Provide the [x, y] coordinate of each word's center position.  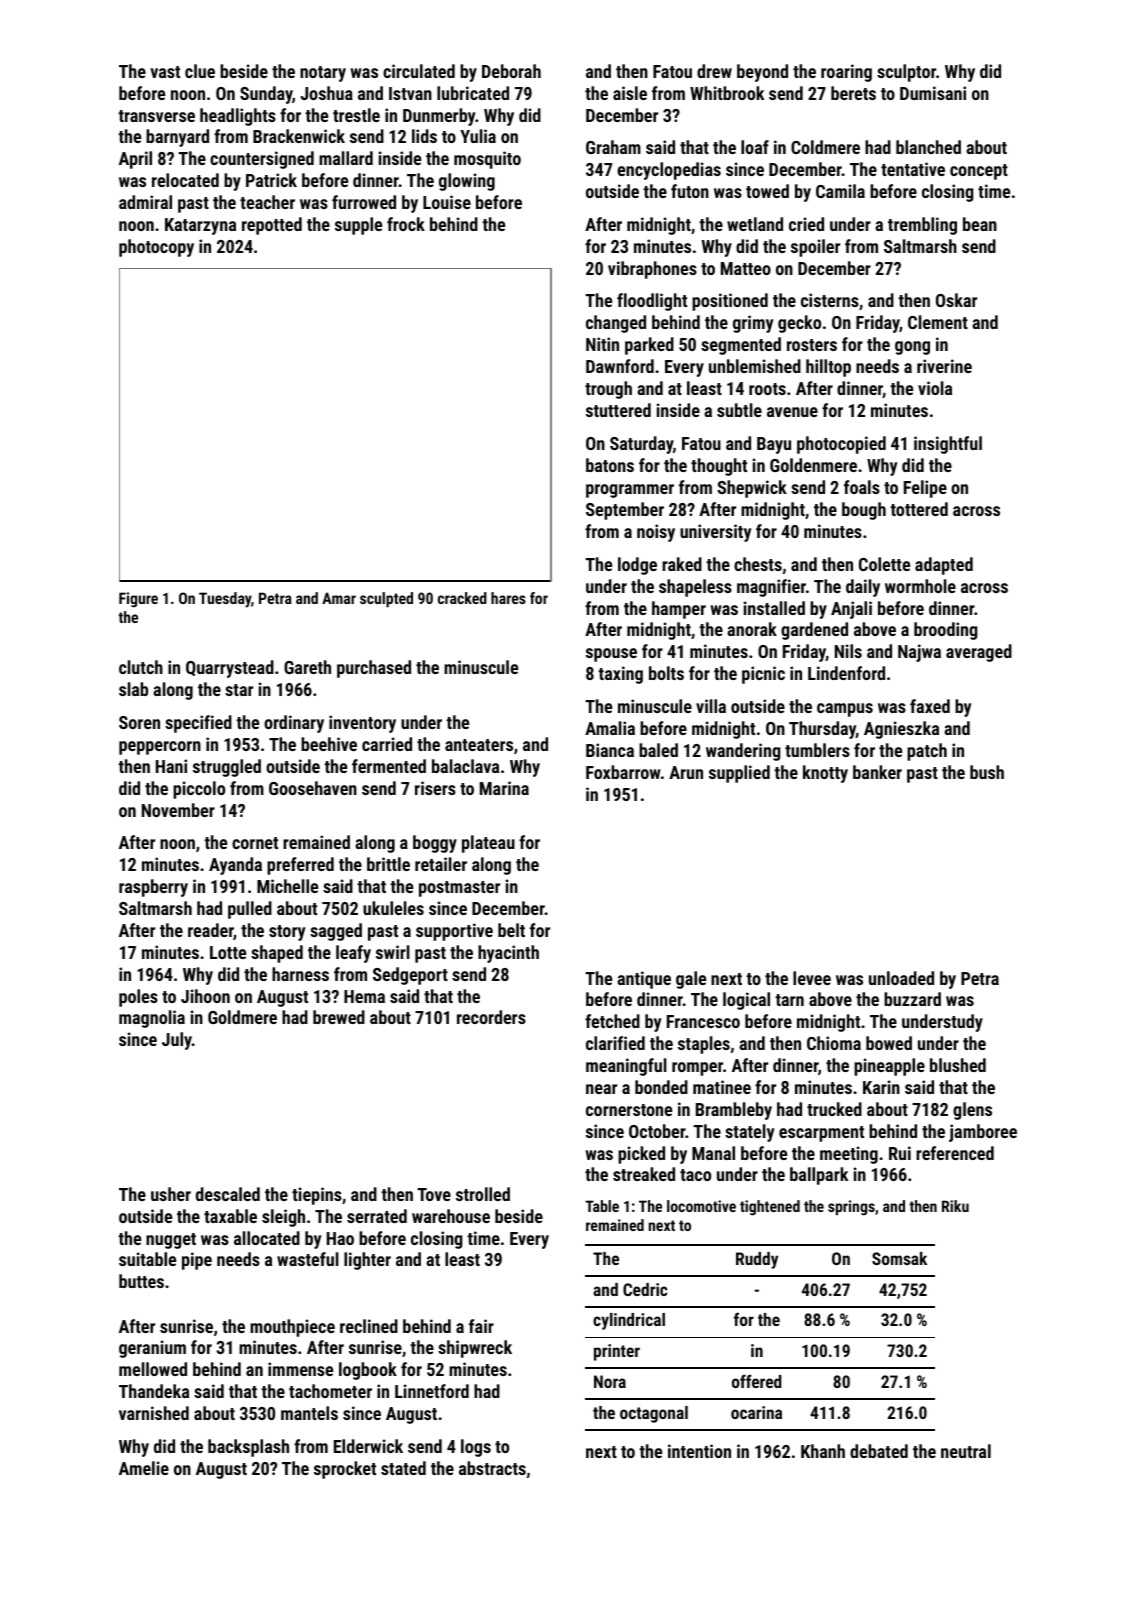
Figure [138, 600]
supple [358, 226]
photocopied [841, 445]
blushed [958, 1065]
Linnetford [432, 1391]
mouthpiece [292, 1328]
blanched [928, 147]
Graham [613, 147]
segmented [741, 346]
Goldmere [242, 1017]
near [601, 1089]
